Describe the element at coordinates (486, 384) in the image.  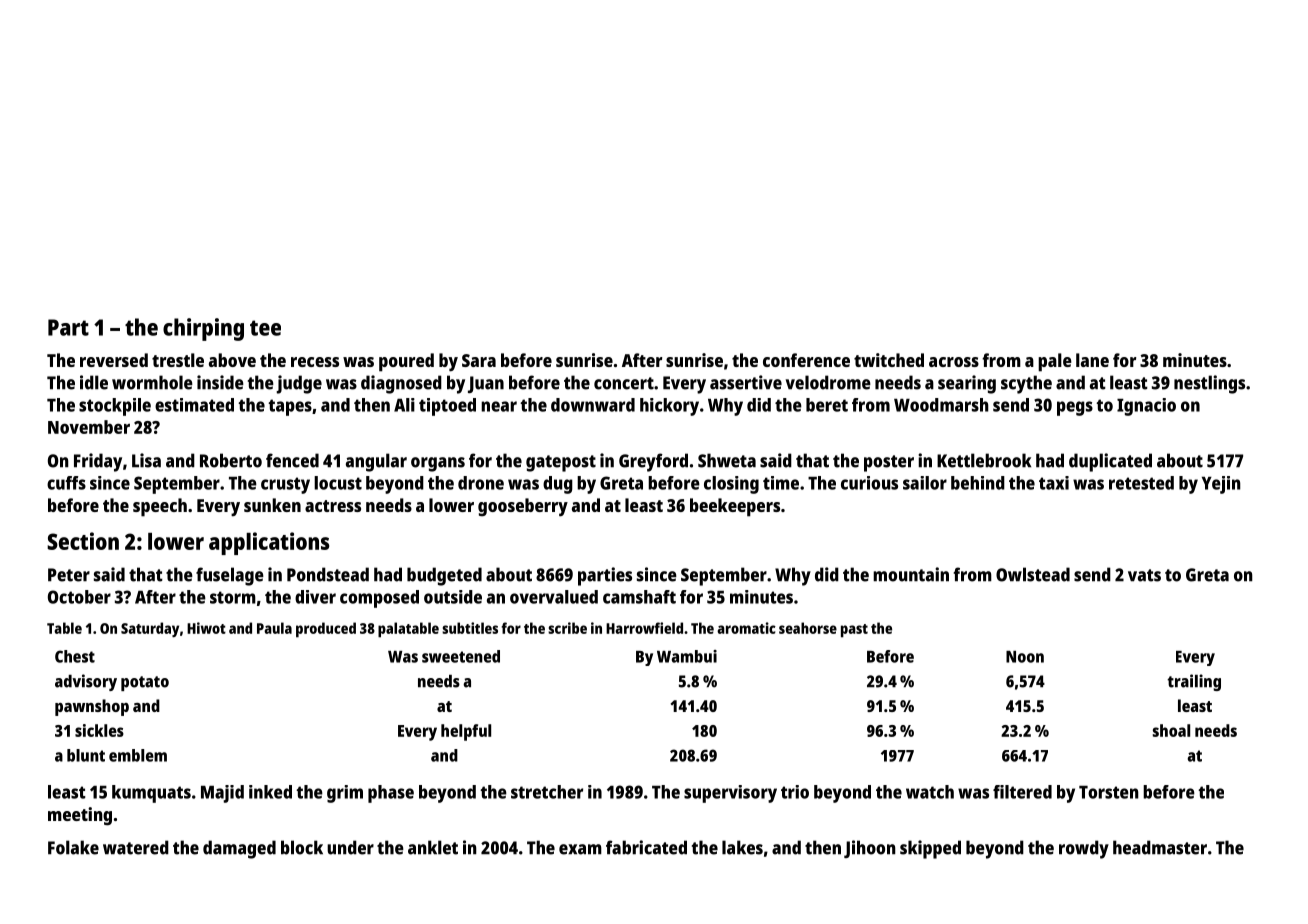
I see `Juan` at that location.
